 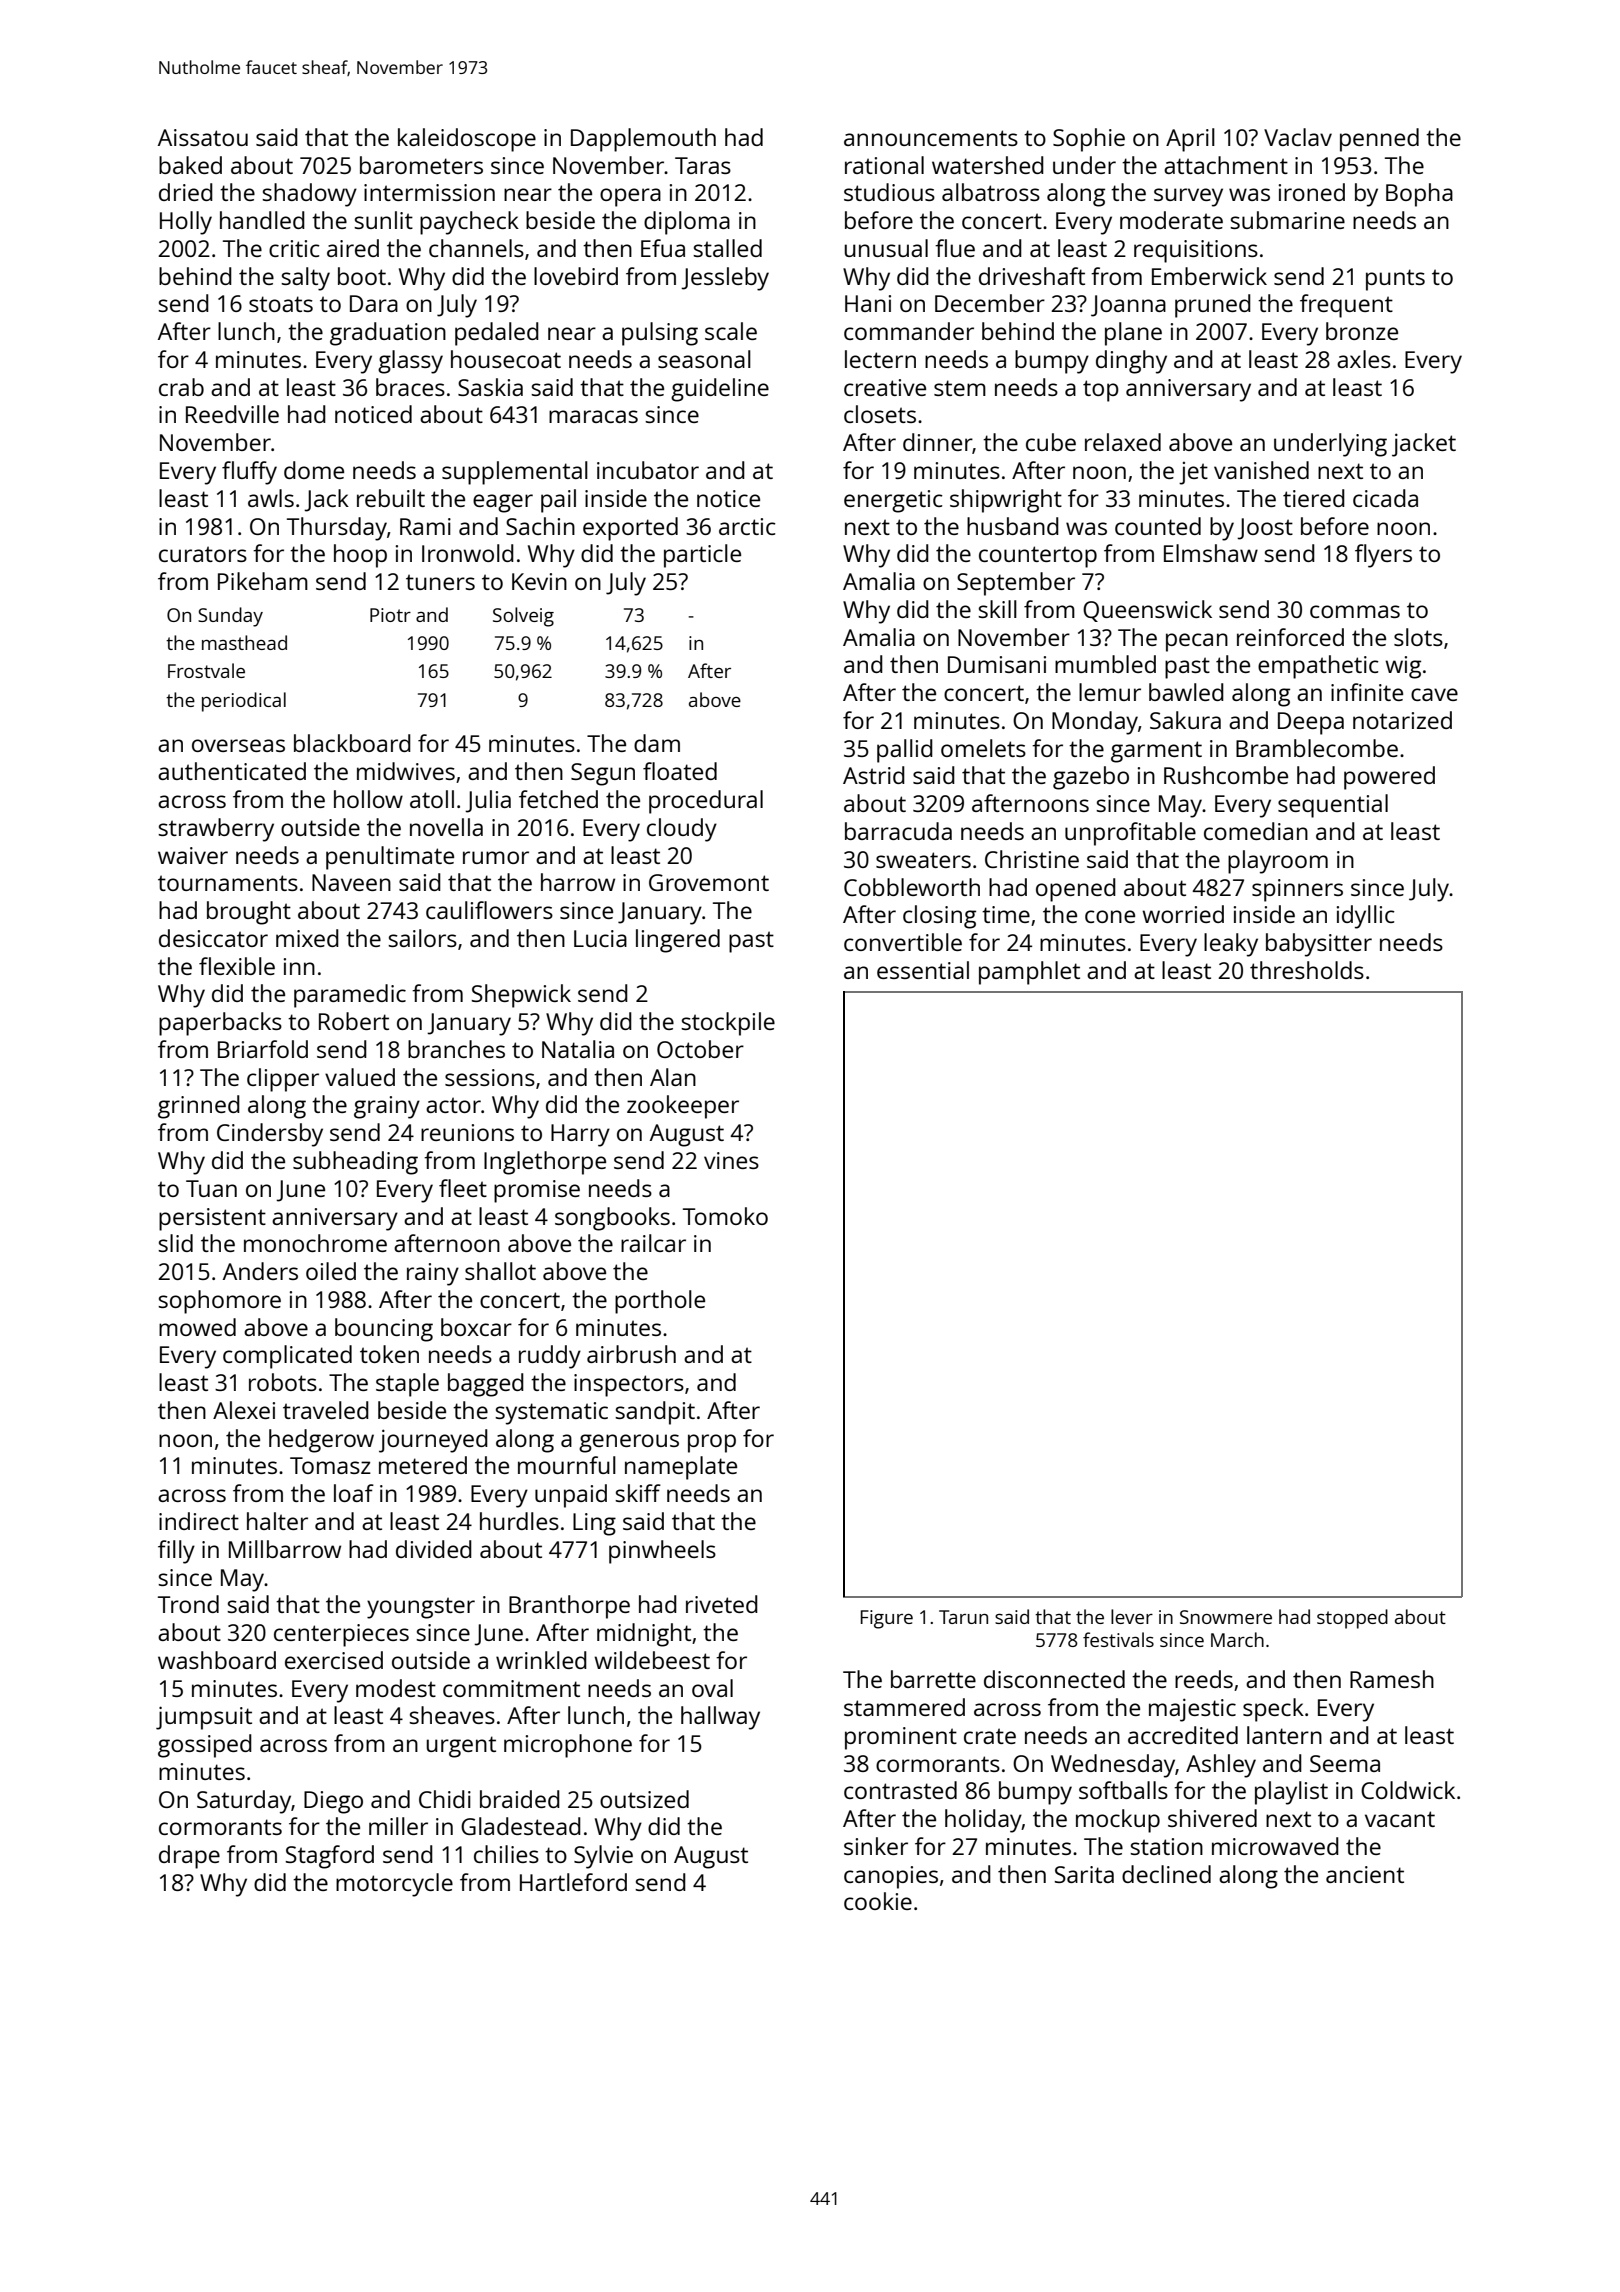 What do you see at coordinates (206, 670) in the screenshot?
I see `Frostvale` at bounding box center [206, 670].
